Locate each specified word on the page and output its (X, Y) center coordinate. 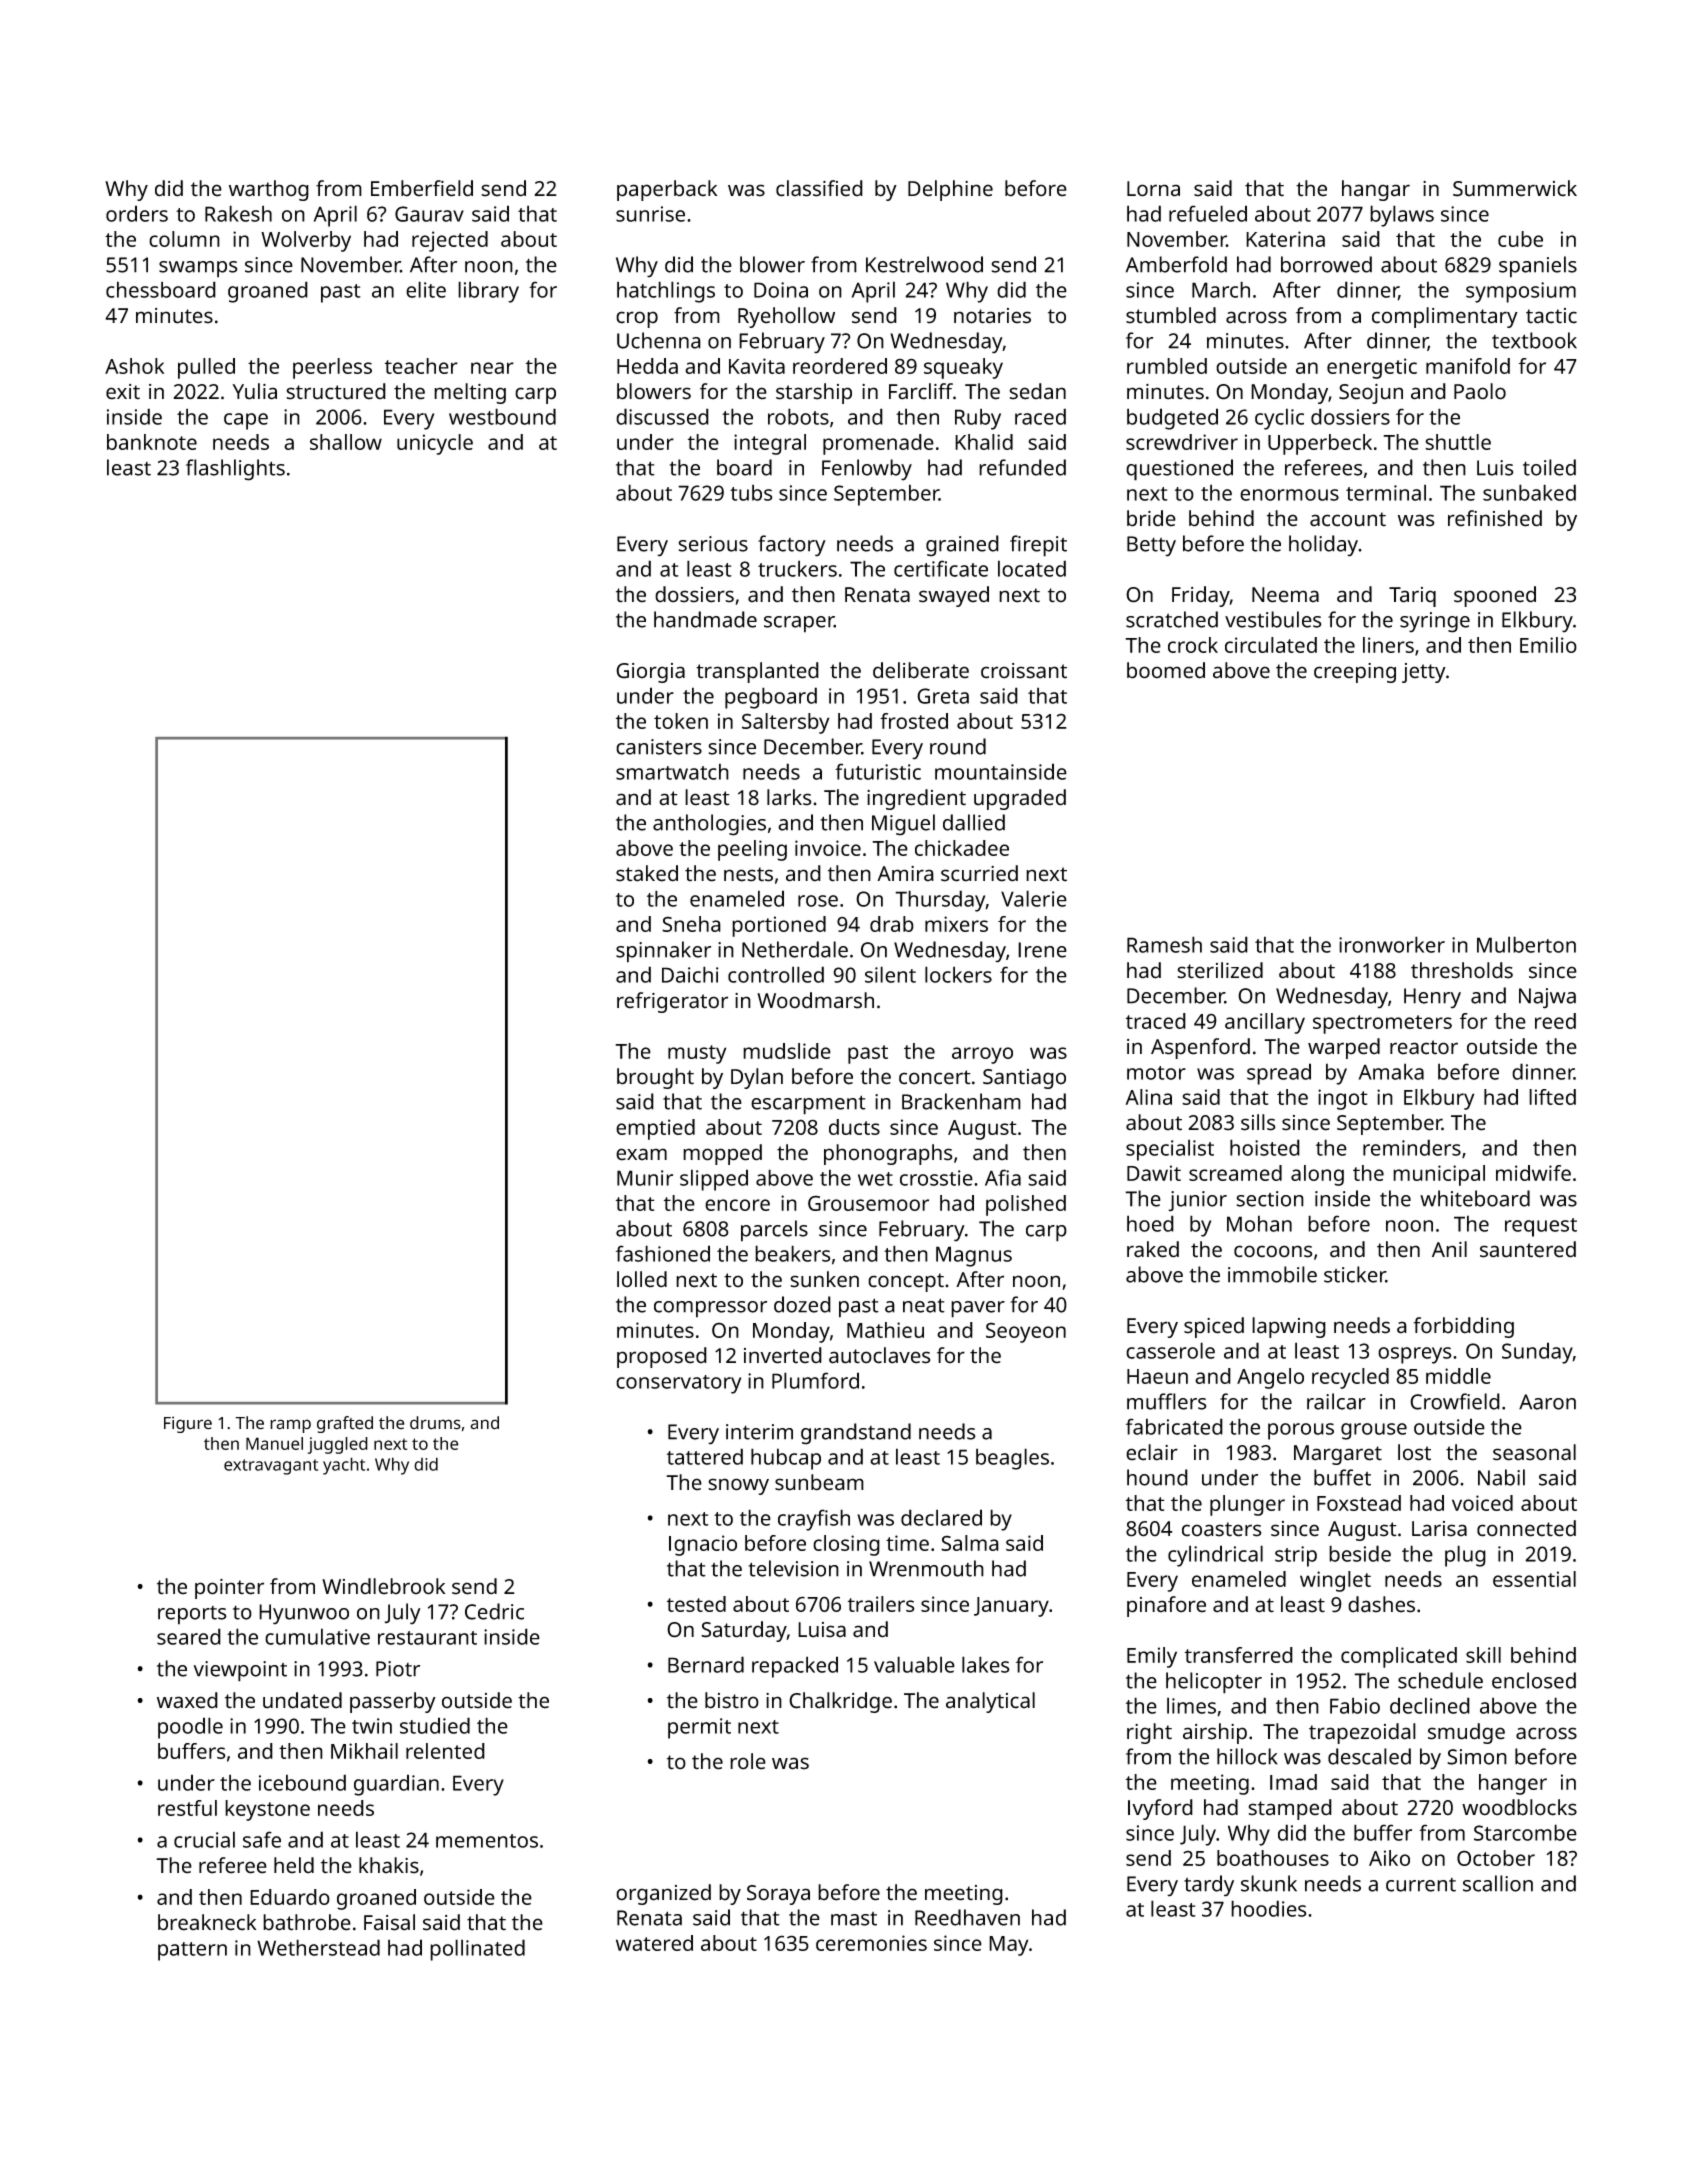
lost (1414, 1452)
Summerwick (1515, 188)
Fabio (1355, 1705)
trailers (881, 1604)
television (793, 1568)
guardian (396, 1785)
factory (792, 546)
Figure (188, 1424)
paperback (667, 190)
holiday (1324, 546)
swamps (198, 269)
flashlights (235, 470)
